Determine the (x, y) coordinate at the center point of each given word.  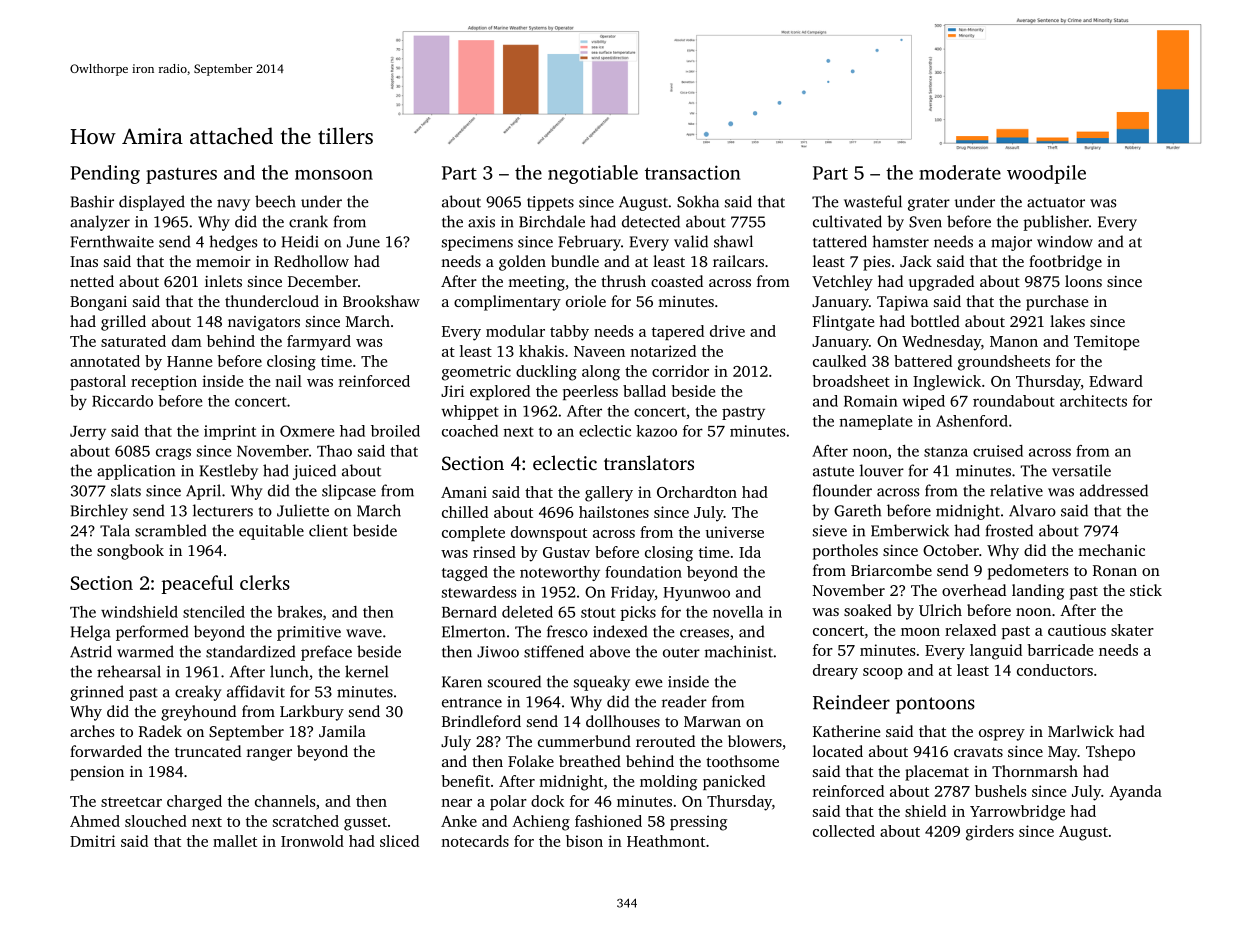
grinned (97, 693)
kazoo (656, 431)
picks (638, 613)
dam (187, 341)
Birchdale (552, 221)
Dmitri (92, 841)
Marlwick (1081, 731)
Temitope (1107, 342)
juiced (314, 472)
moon (920, 632)
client (328, 530)
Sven (925, 222)
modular (515, 331)
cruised (998, 451)
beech (275, 201)
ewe (649, 683)
